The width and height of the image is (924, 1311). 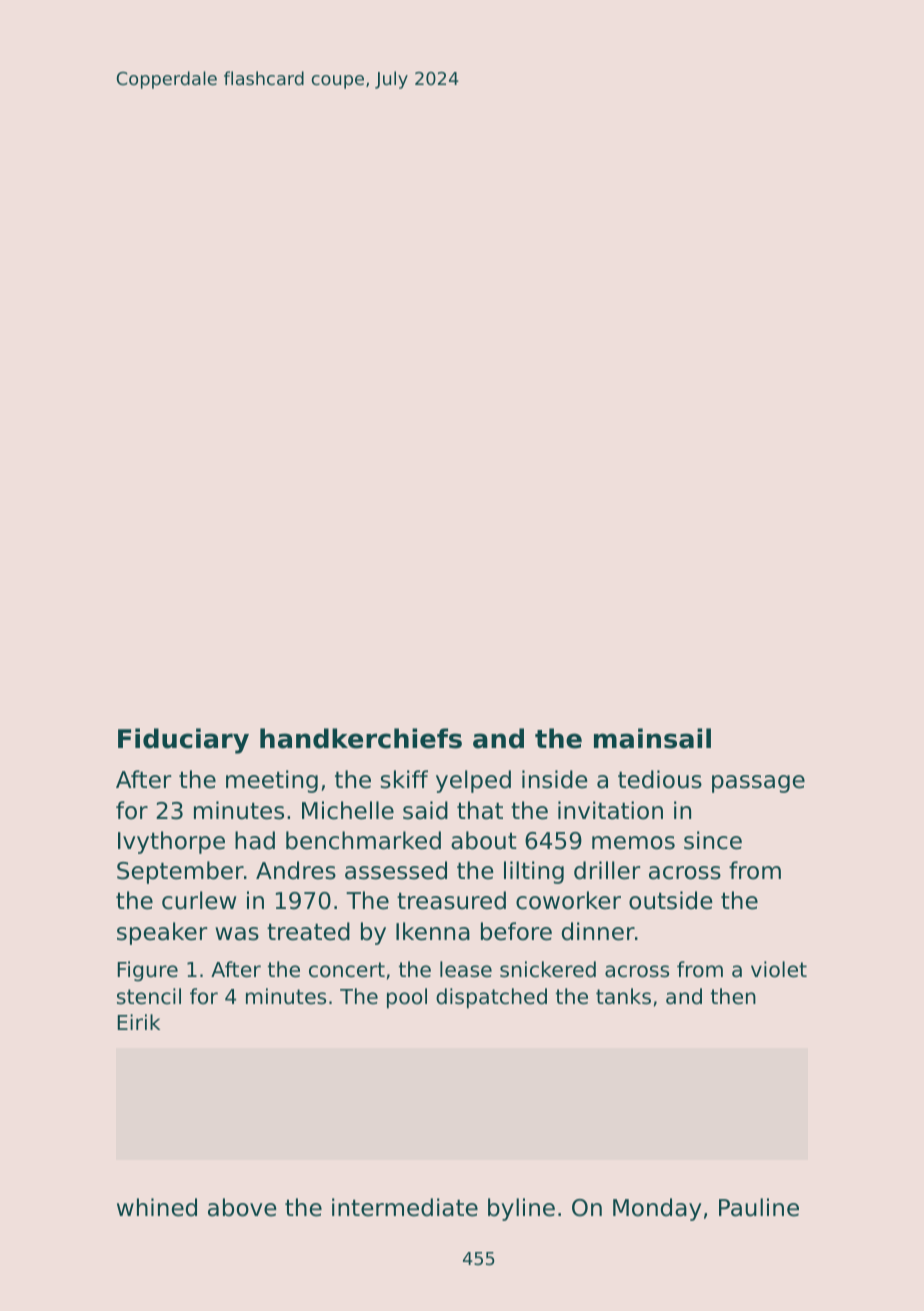 What do you see at coordinates (139, 1022) in the image?
I see `Eirik` at bounding box center [139, 1022].
